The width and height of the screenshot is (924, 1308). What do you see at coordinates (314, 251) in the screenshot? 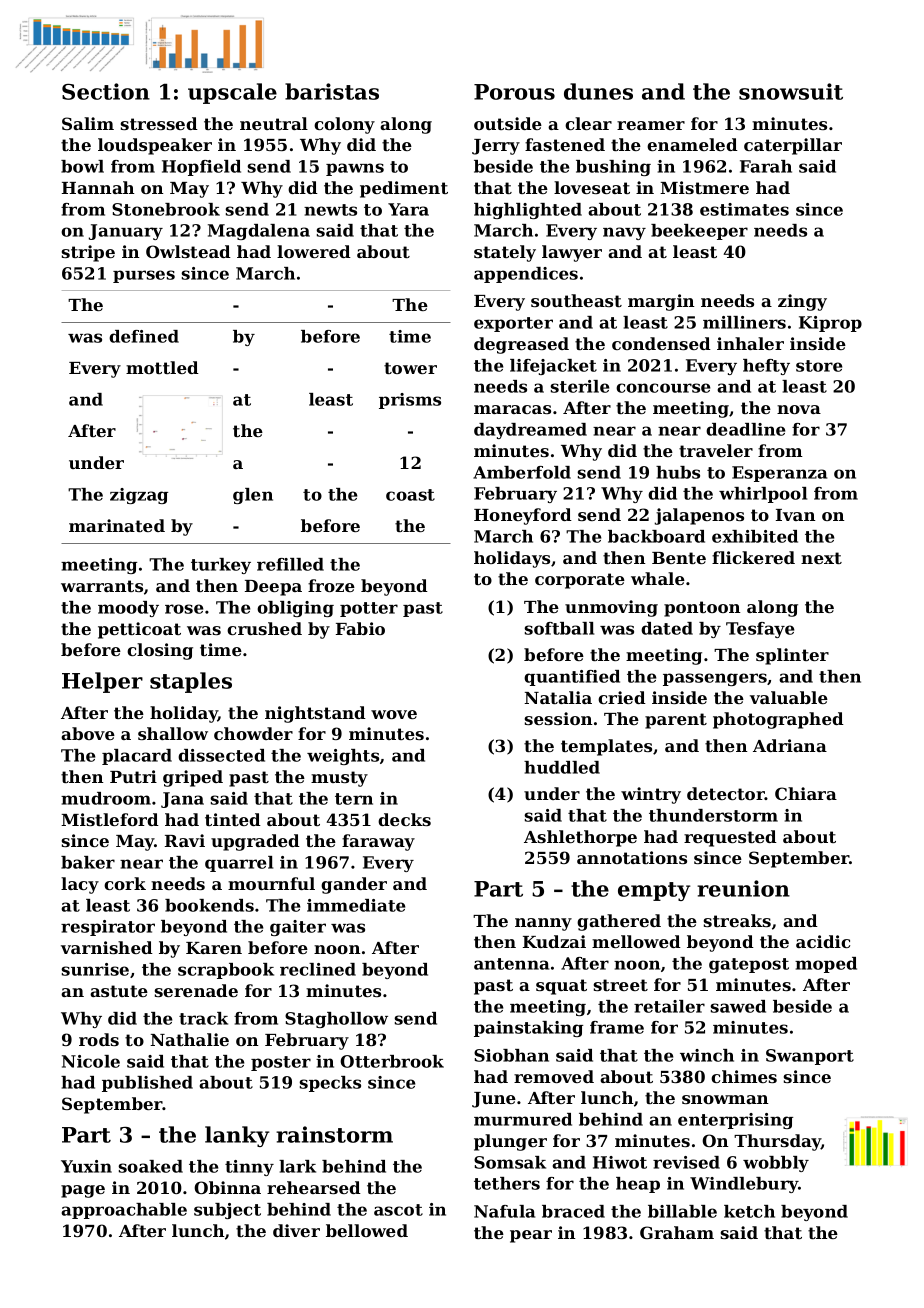
I see `lowered` at bounding box center [314, 251].
